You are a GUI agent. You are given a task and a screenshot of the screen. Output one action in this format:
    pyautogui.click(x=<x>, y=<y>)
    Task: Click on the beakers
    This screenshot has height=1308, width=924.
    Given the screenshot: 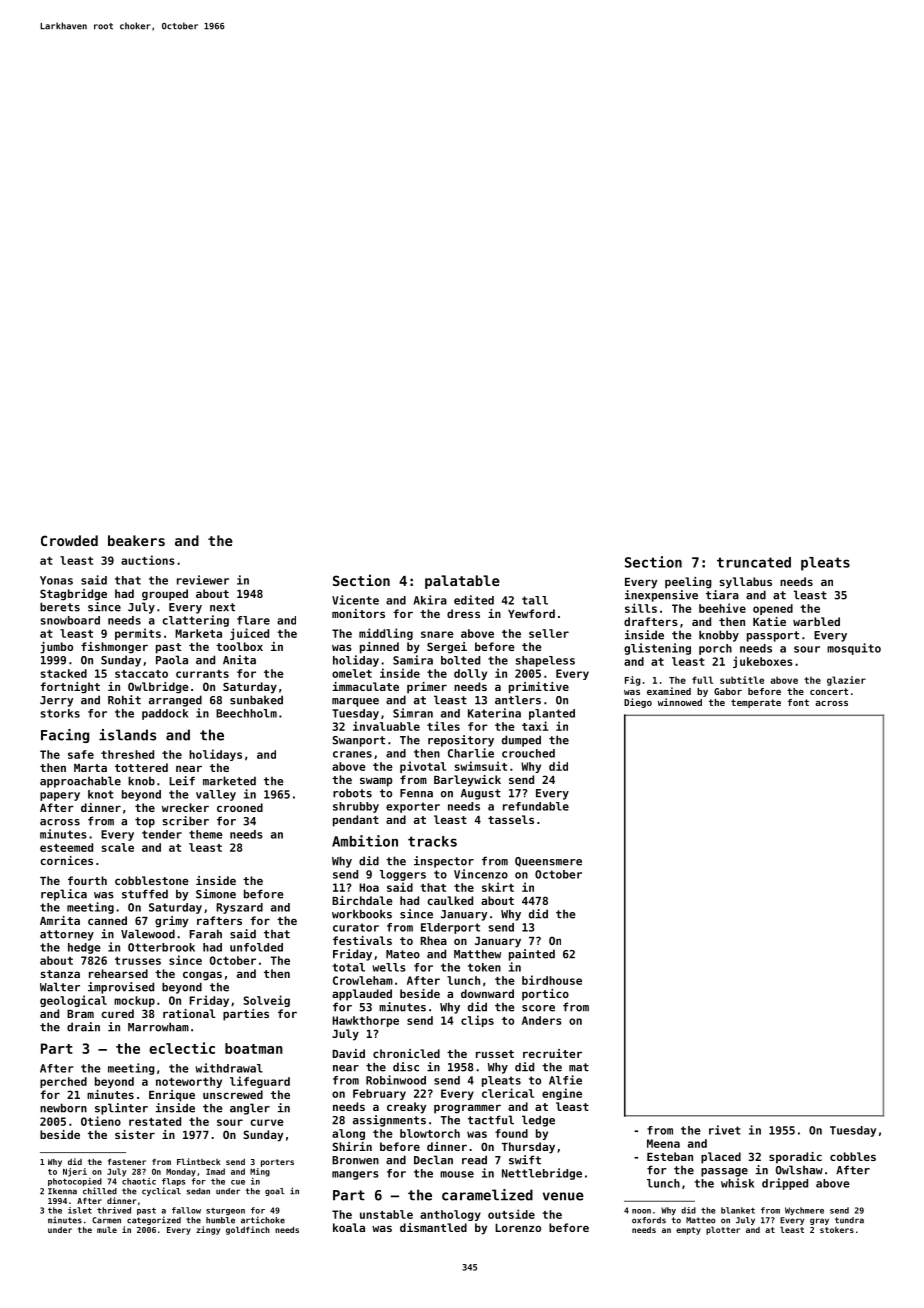 What is the action you would take?
    pyautogui.click(x=136, y=540)
